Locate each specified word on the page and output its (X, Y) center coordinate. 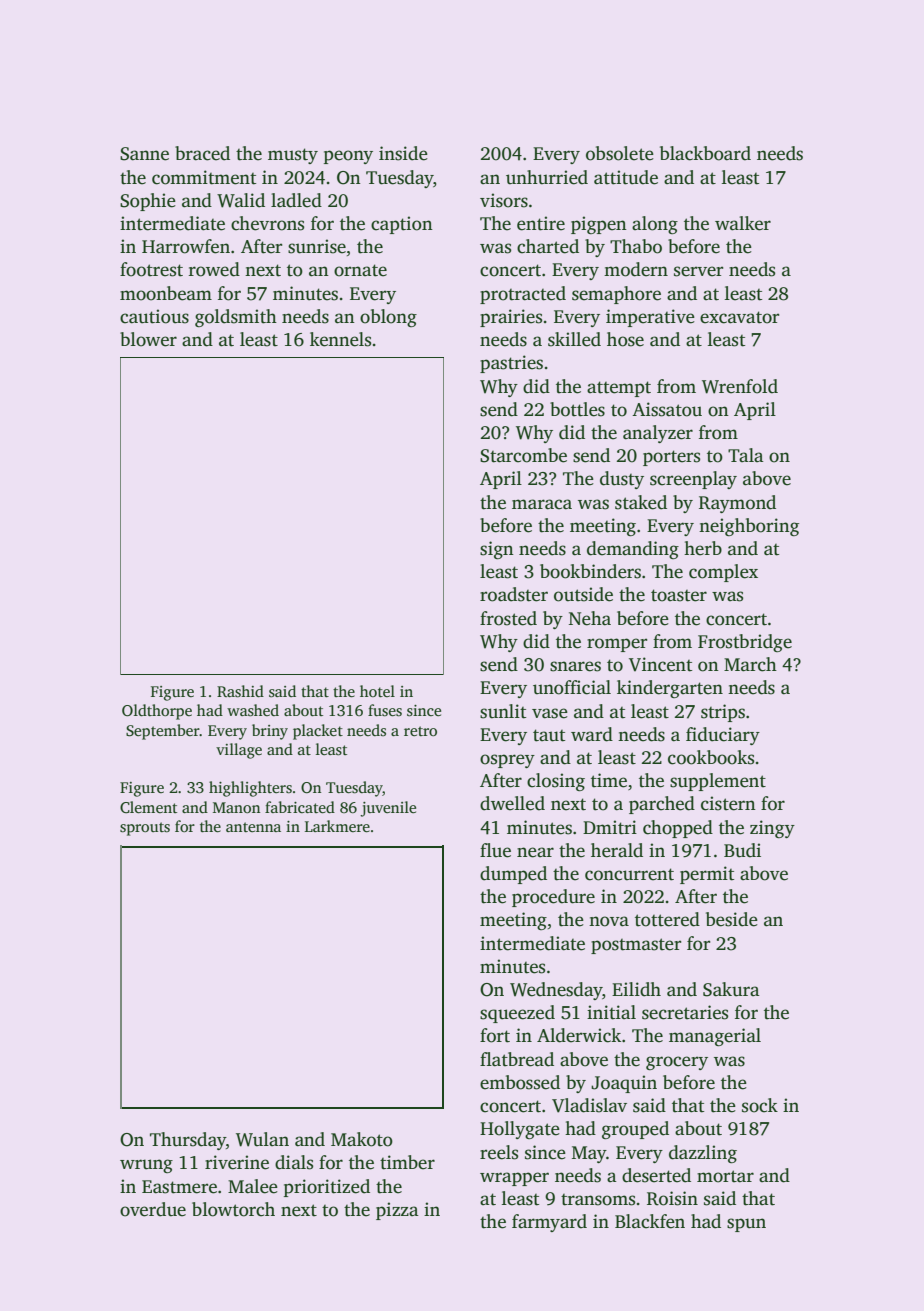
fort (495, 1035)
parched (662, 805)
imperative (650, 318)
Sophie (148, 202)
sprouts (145, 829)
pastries (511, 364)
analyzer (658, 434)
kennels (340, 339)
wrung (146, 1166)
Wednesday (556, 991)
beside (732, 919)
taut (549, 735)
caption (402, 225)
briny (270, 732)
